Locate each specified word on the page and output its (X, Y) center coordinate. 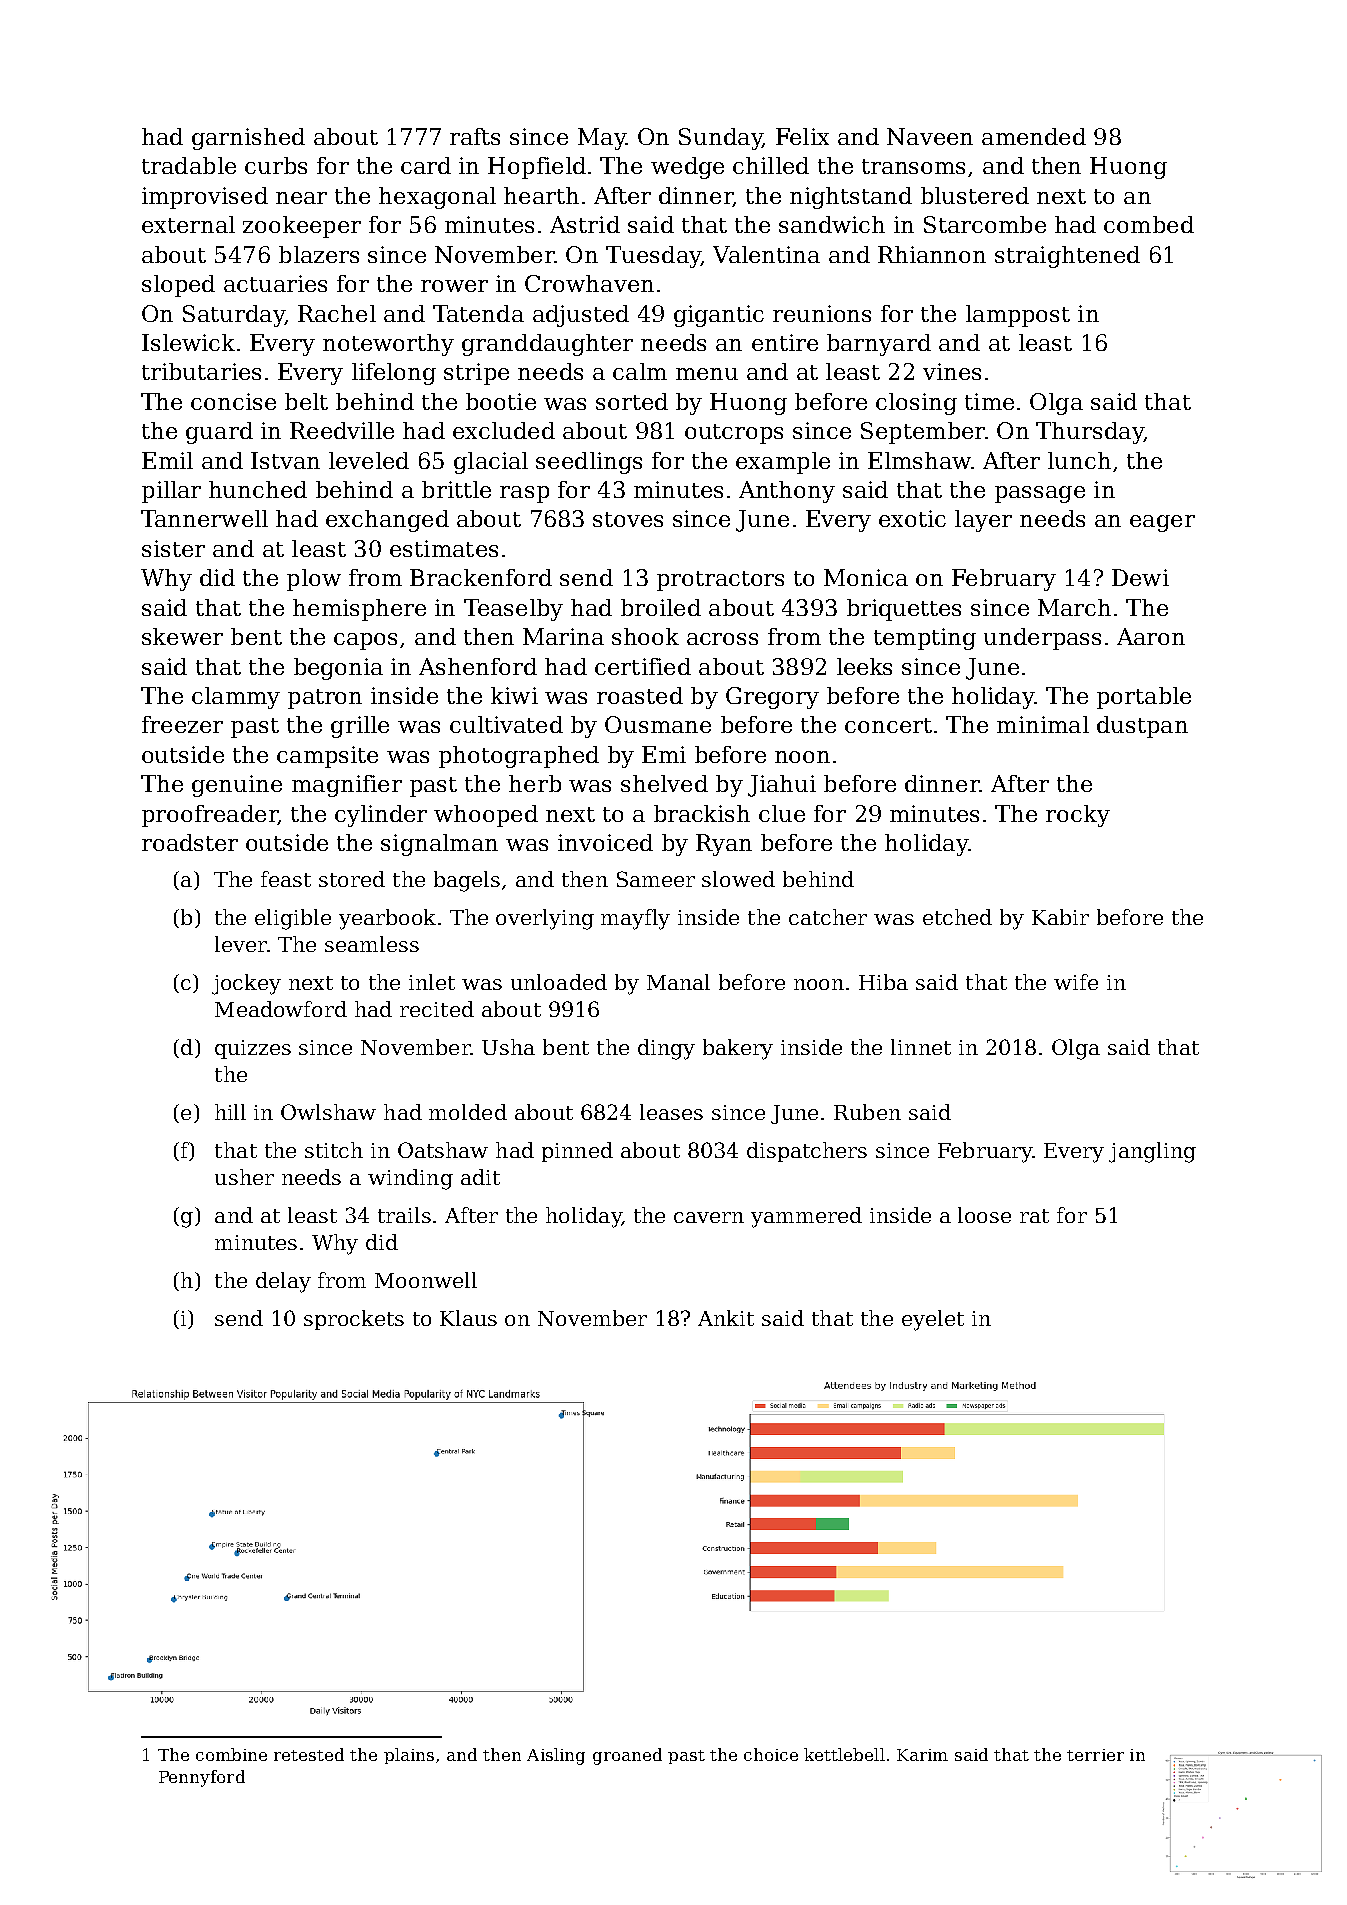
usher (244, 1177)
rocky (1078, 816)
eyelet (933, 1320)
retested (309, 1754)
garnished (248, 139)
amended (1034, 136)
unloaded (559, 982)
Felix (802, 136)
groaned (627, 1756)
